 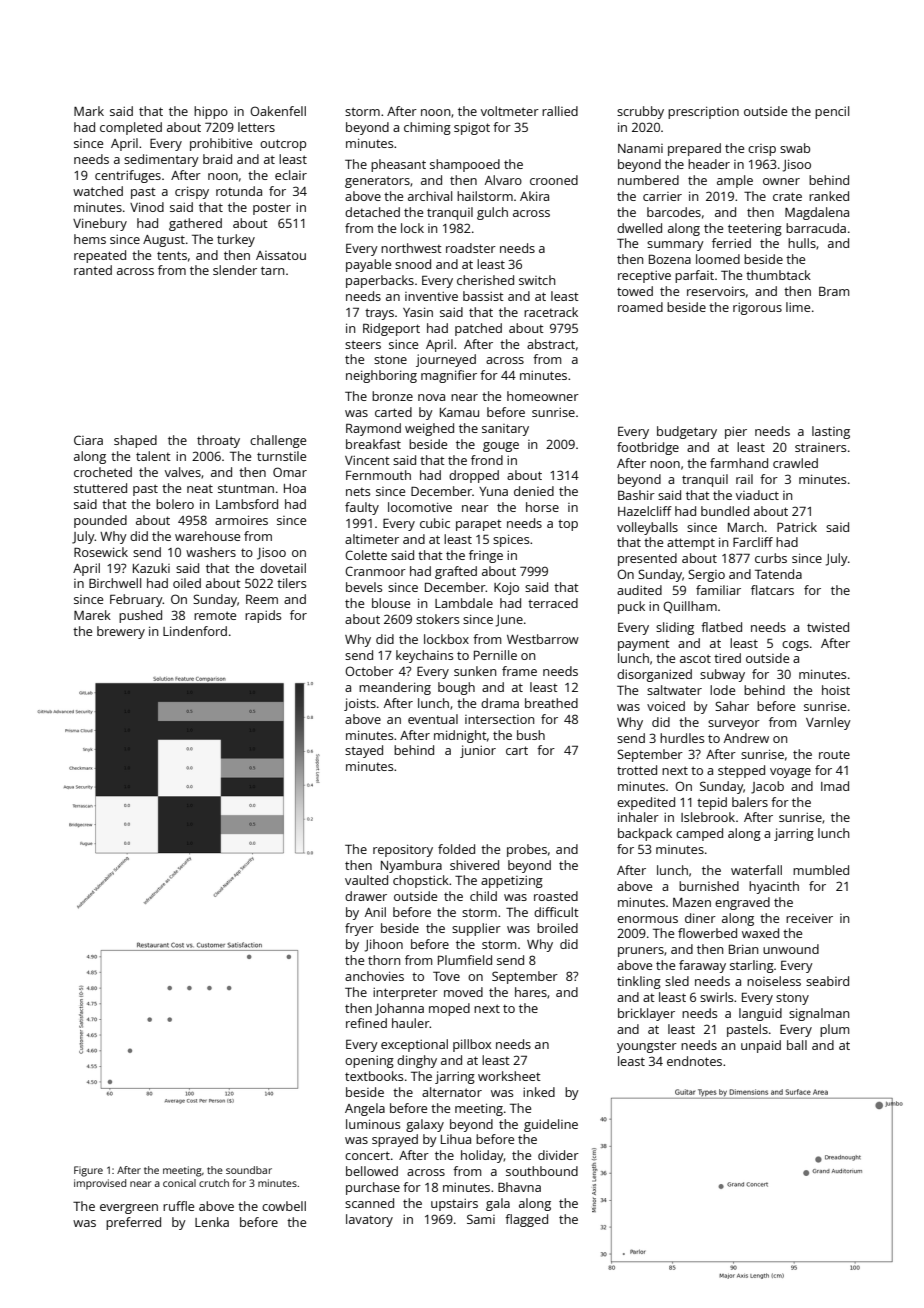 I want to click on tired, so click(x=727, y=658).
